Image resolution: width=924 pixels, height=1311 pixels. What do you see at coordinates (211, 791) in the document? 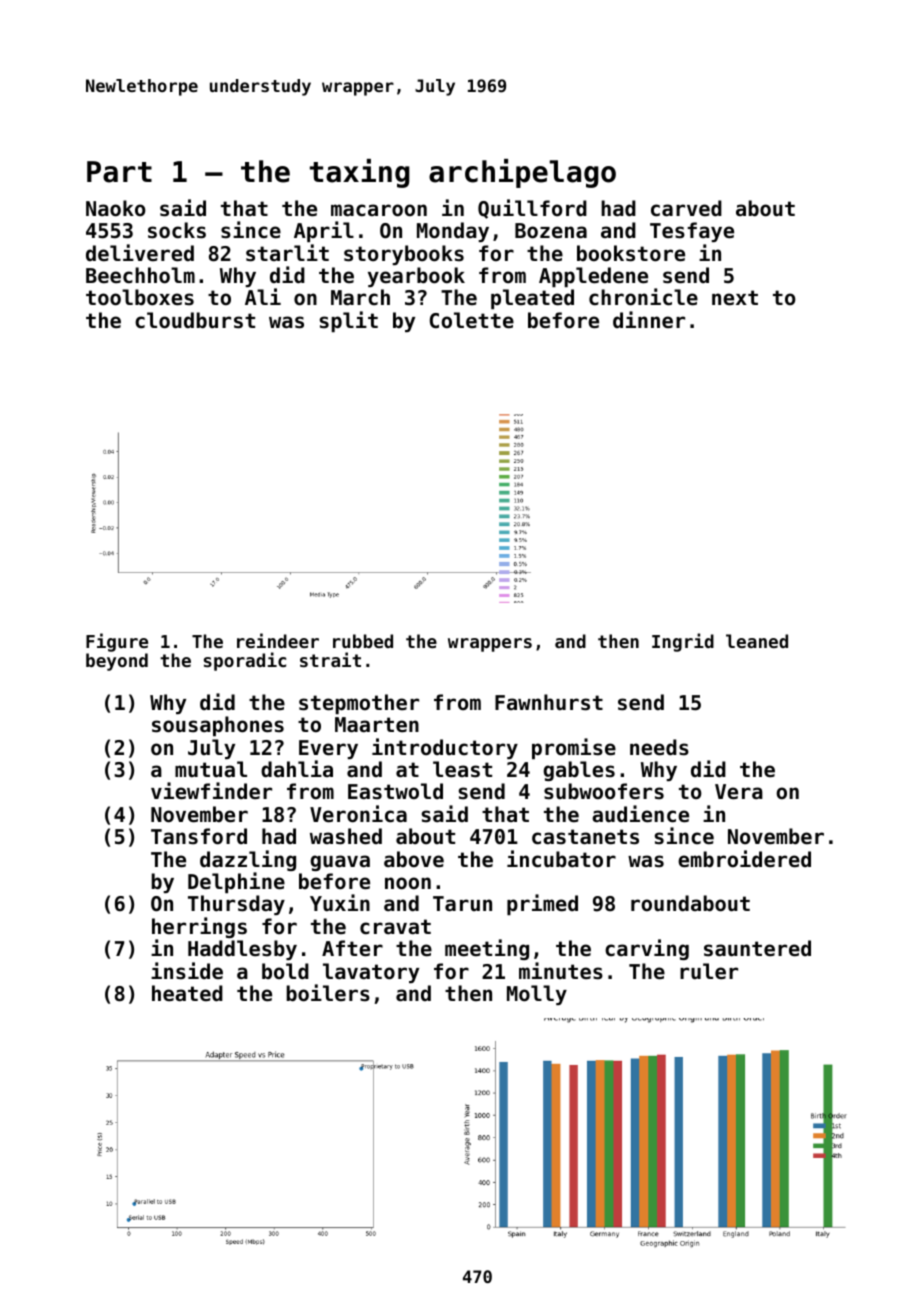
I see `viewfinder` at bounding box center [211, 791].
